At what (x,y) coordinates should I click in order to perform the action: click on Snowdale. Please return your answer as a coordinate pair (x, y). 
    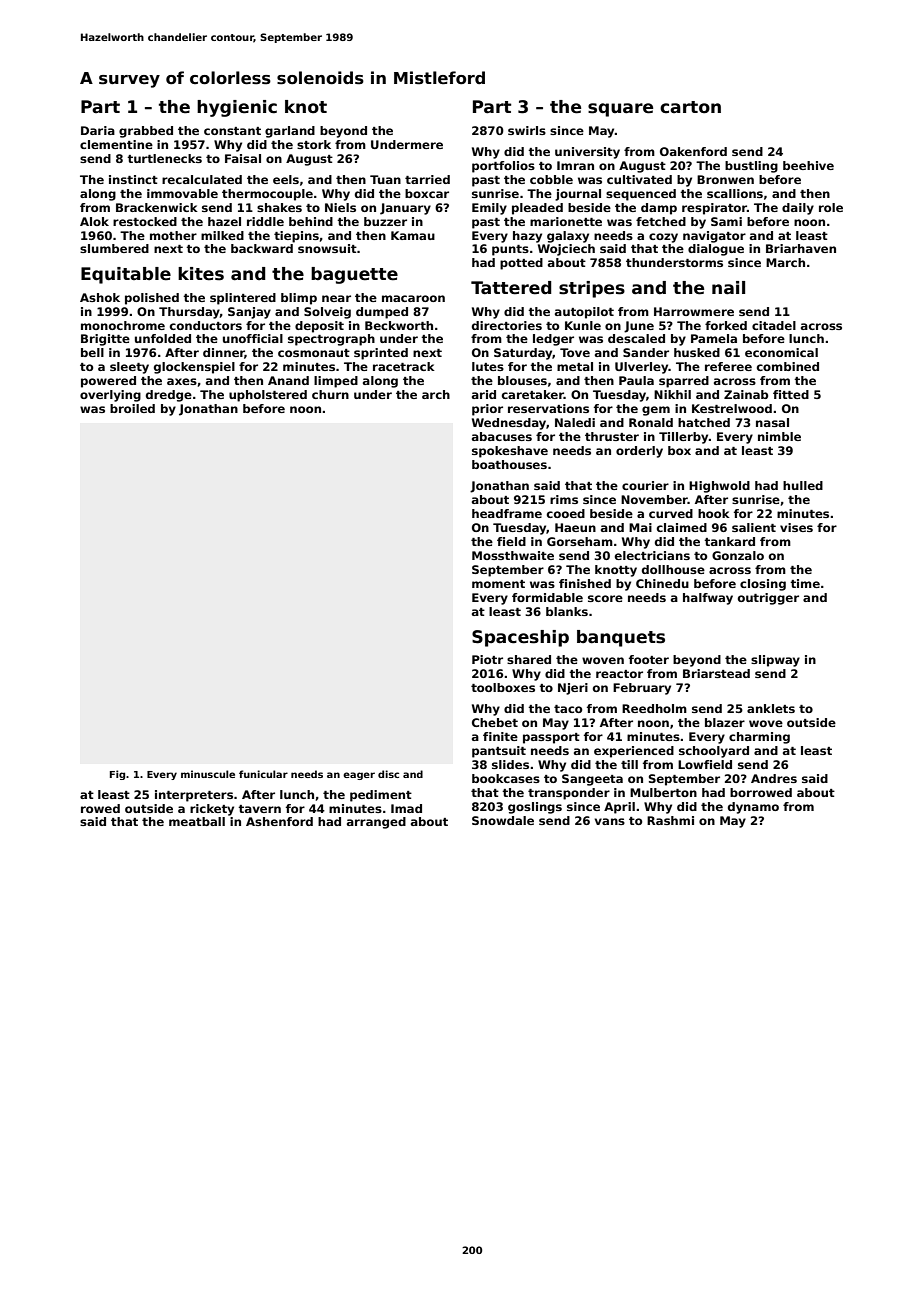
    Looking at the image, I should click on (503, 820).
